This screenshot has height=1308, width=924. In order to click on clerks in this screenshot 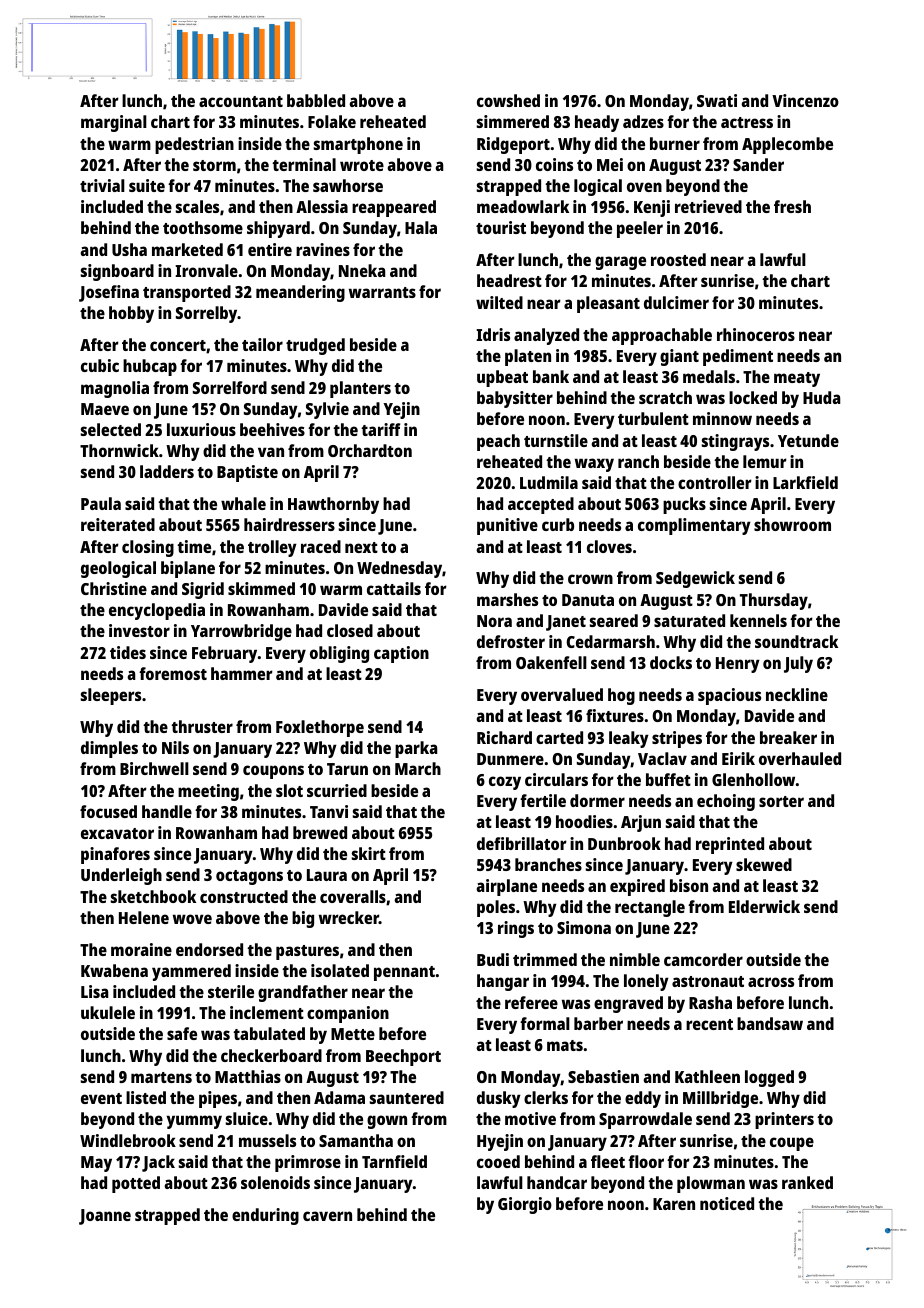, I will do `click(546, 1097)`.
